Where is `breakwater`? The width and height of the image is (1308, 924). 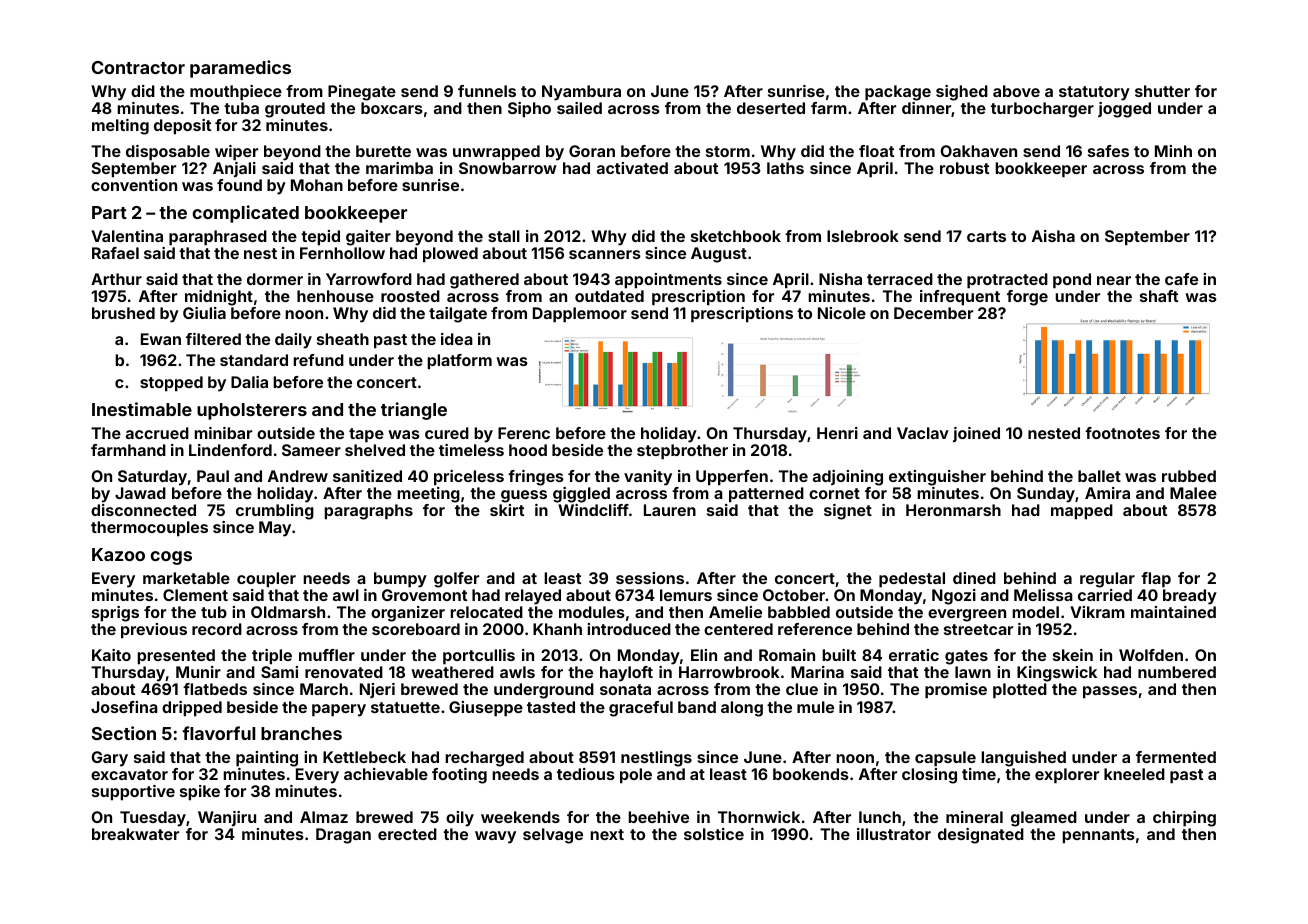
breakwater is located at coordinates (135, 834).
